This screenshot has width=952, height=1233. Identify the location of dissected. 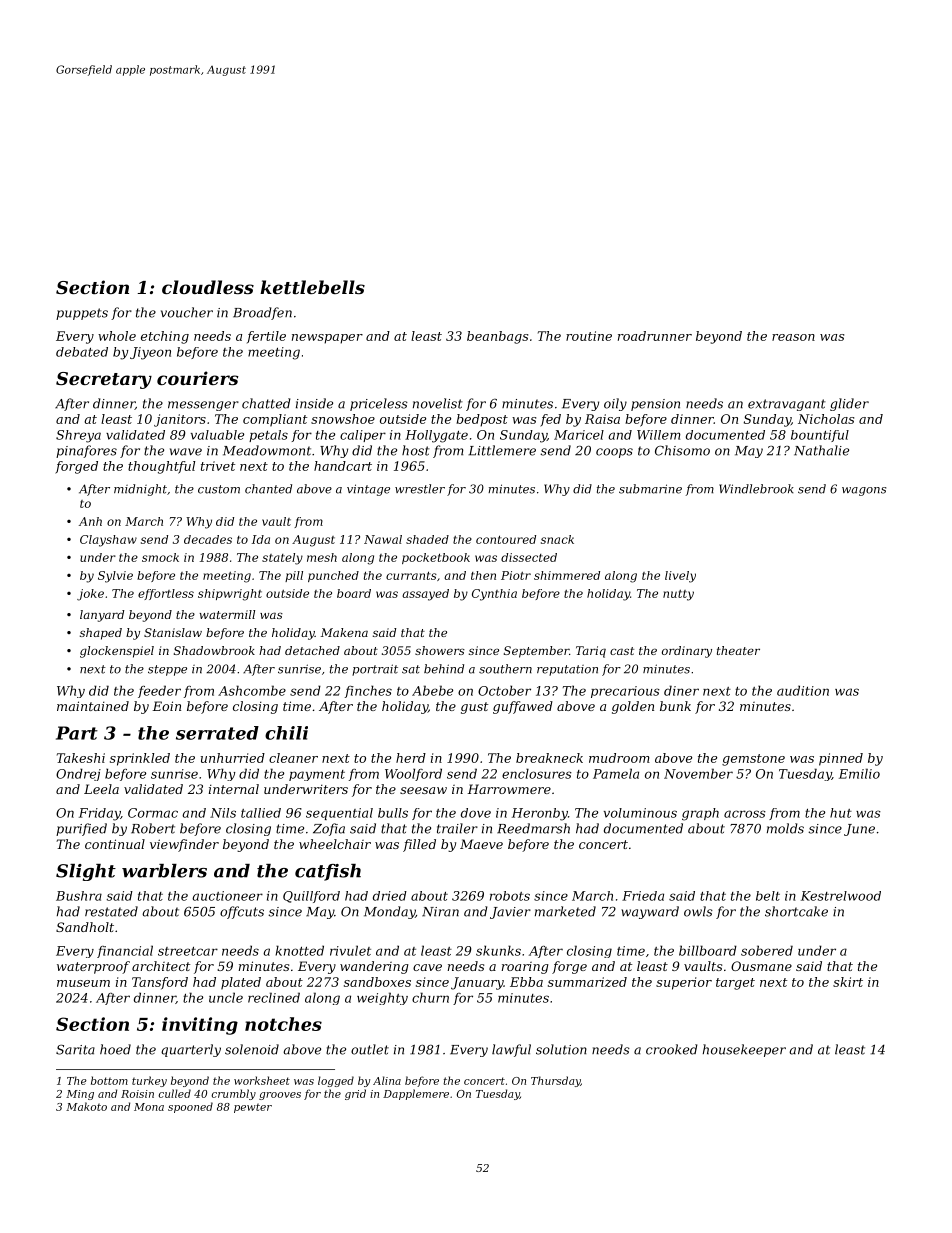
(529, 557).
